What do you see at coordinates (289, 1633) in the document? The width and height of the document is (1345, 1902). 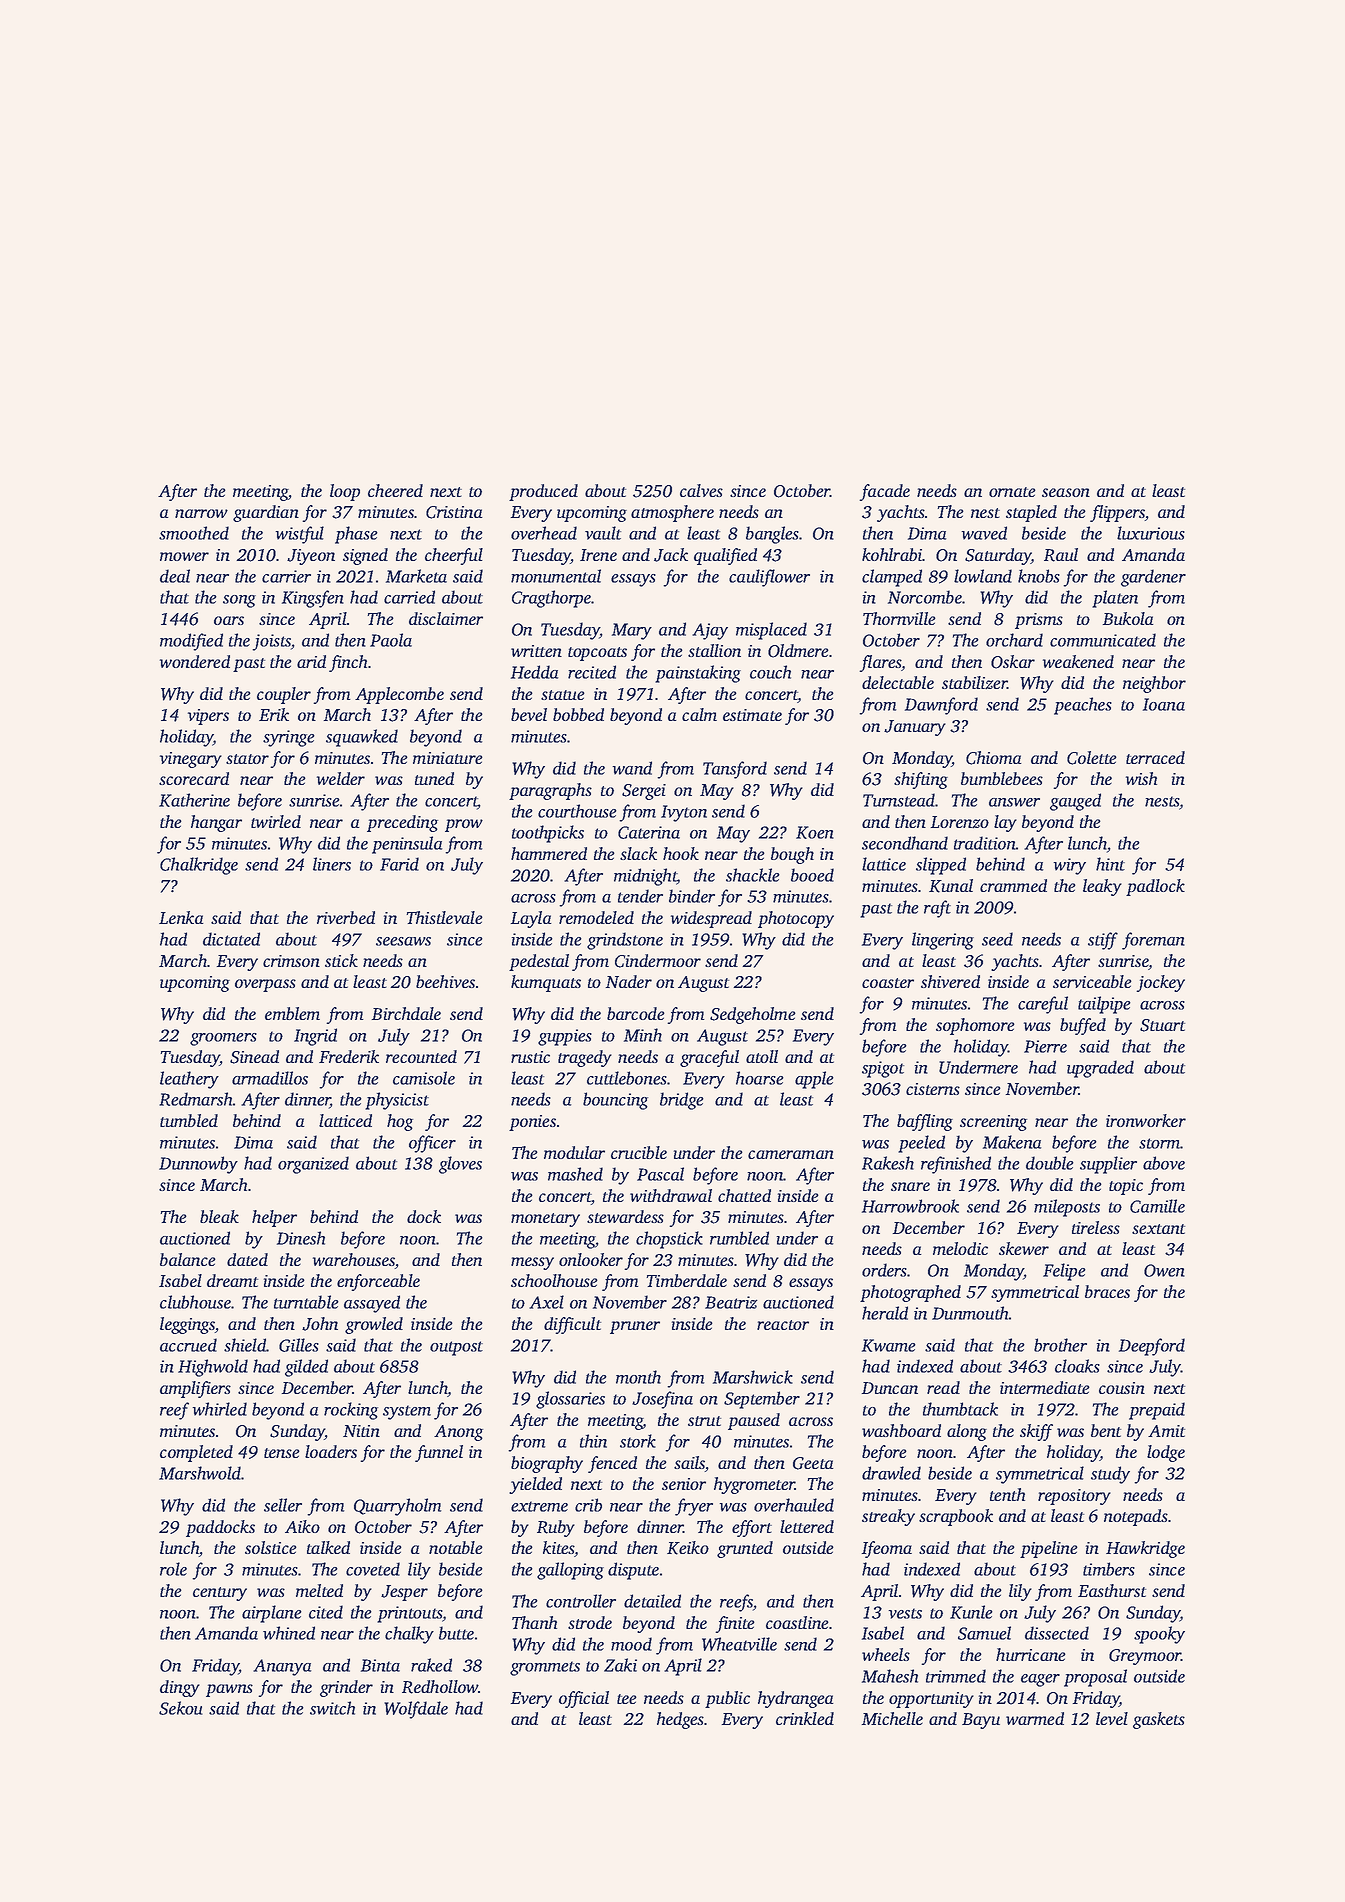 I see `whined` at bounding box center [289, 1633].
